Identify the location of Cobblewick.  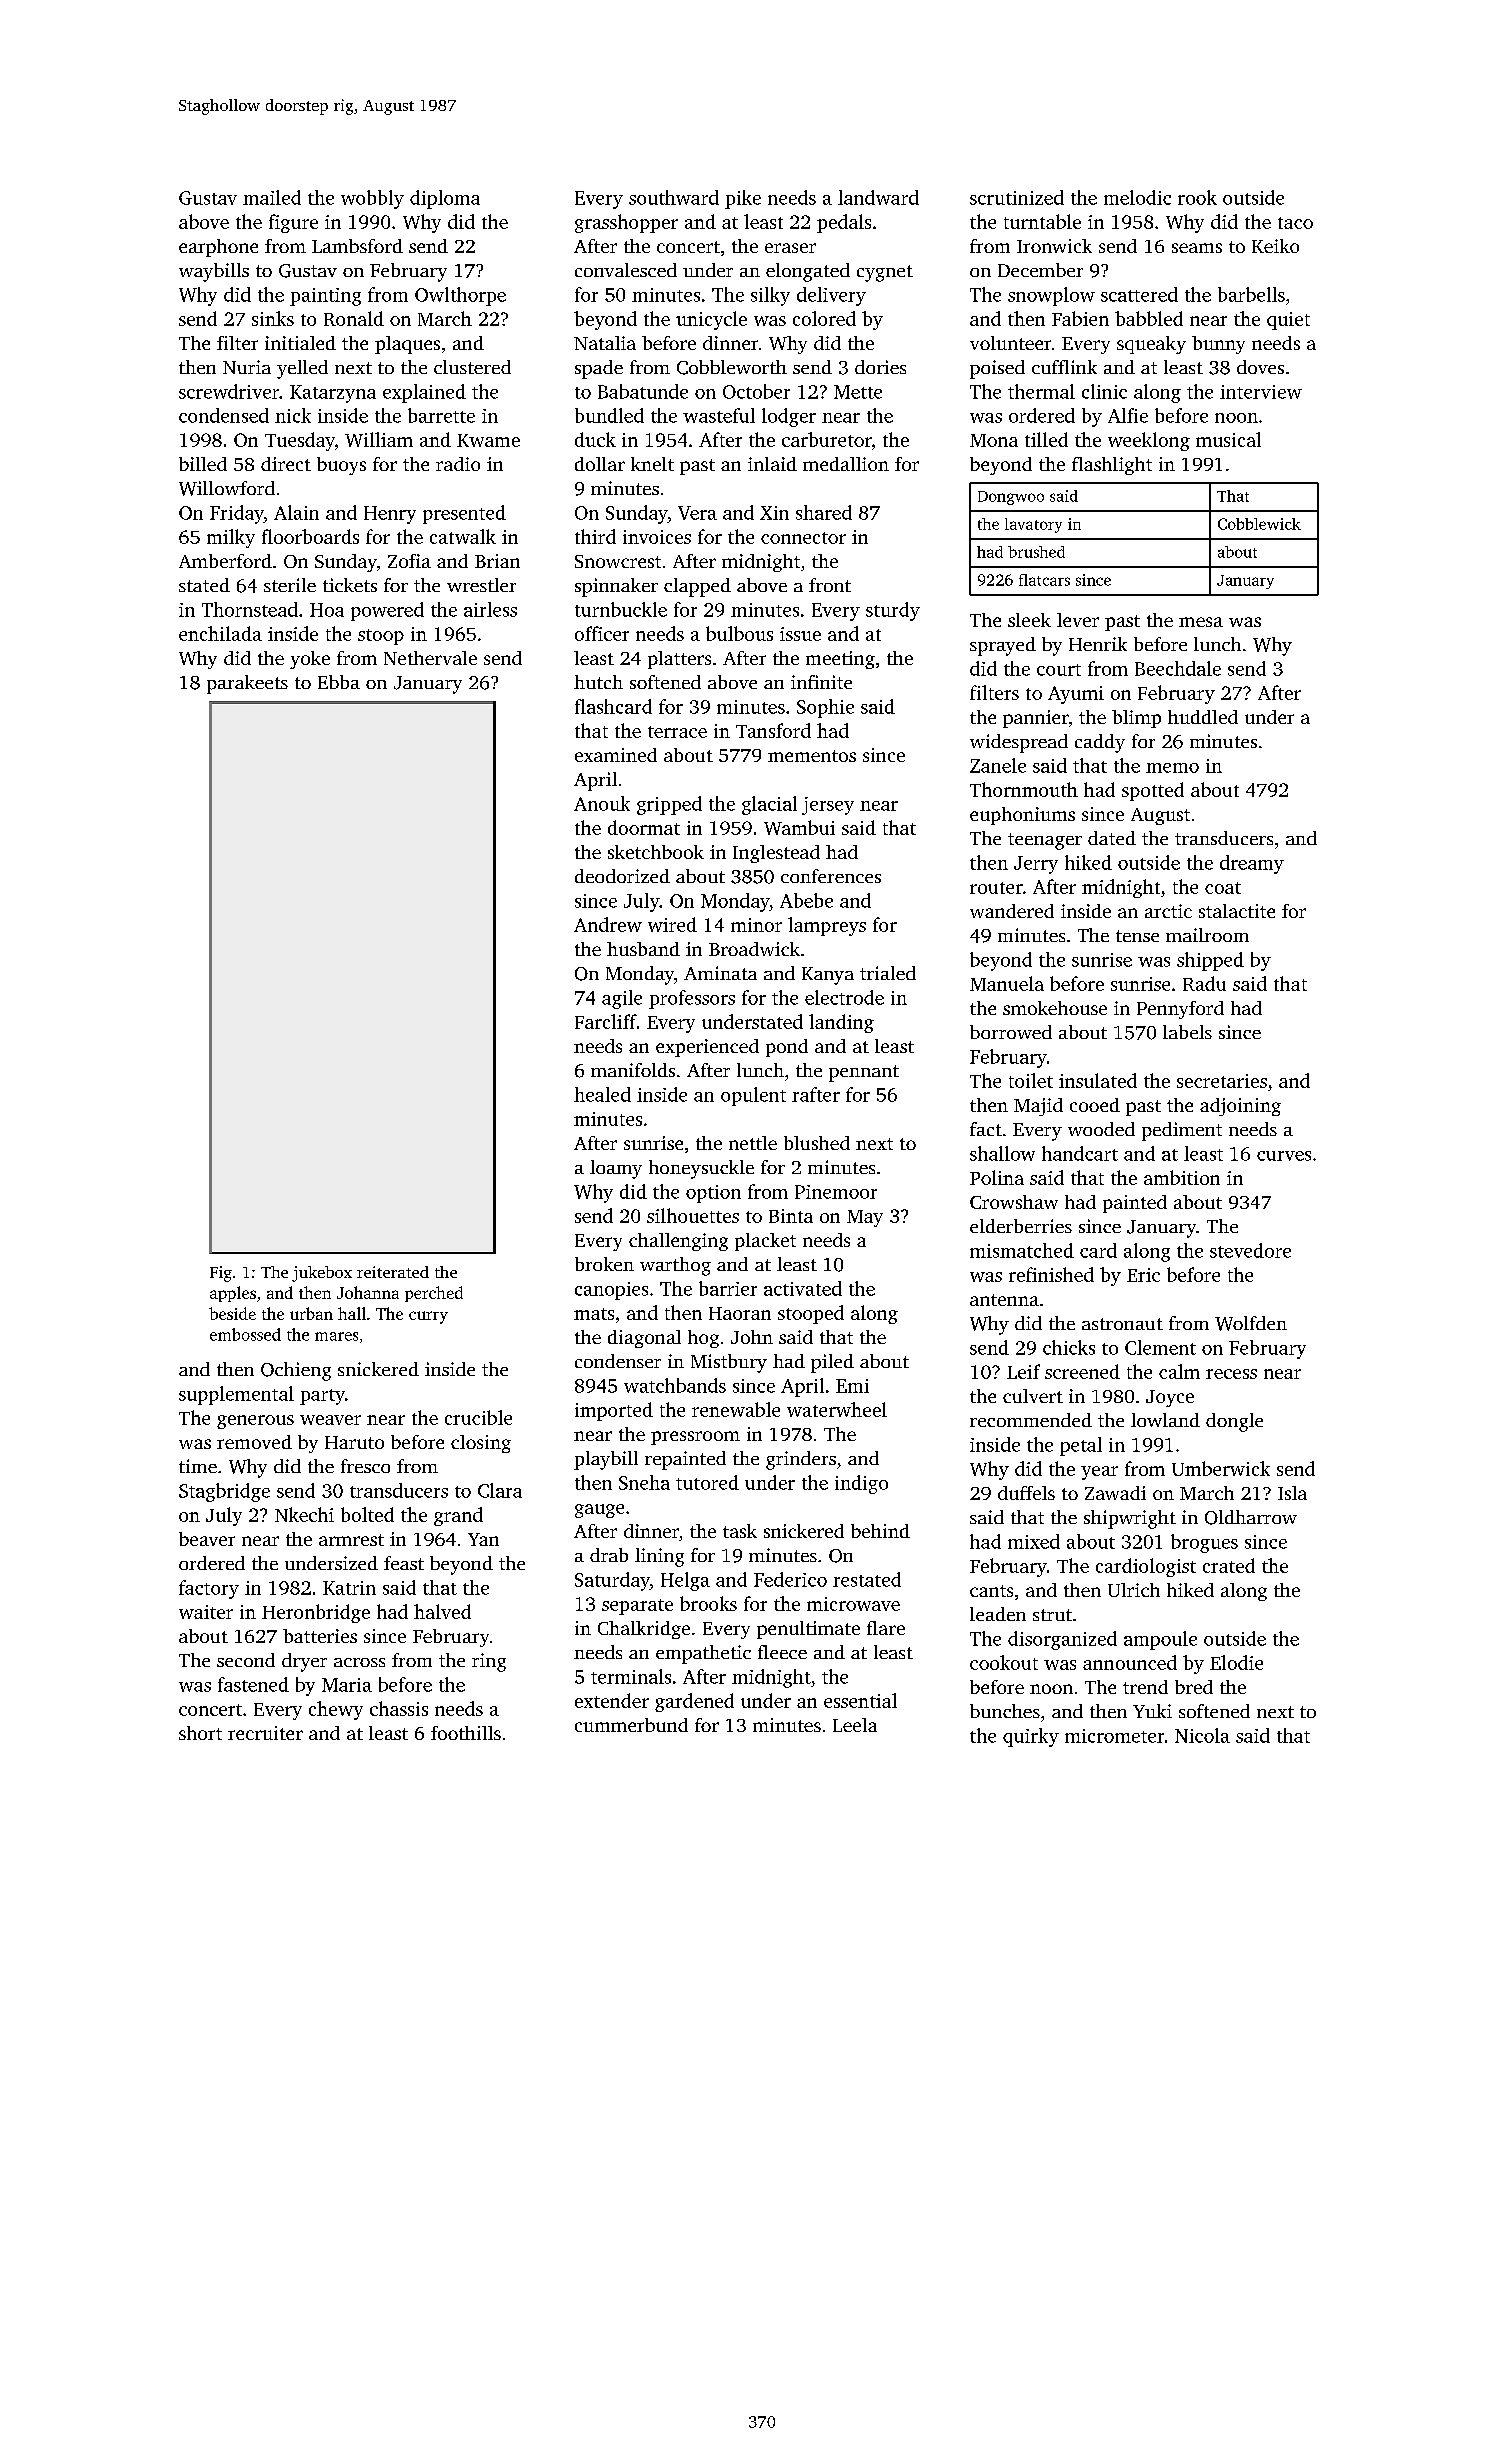
(1259, 524).
